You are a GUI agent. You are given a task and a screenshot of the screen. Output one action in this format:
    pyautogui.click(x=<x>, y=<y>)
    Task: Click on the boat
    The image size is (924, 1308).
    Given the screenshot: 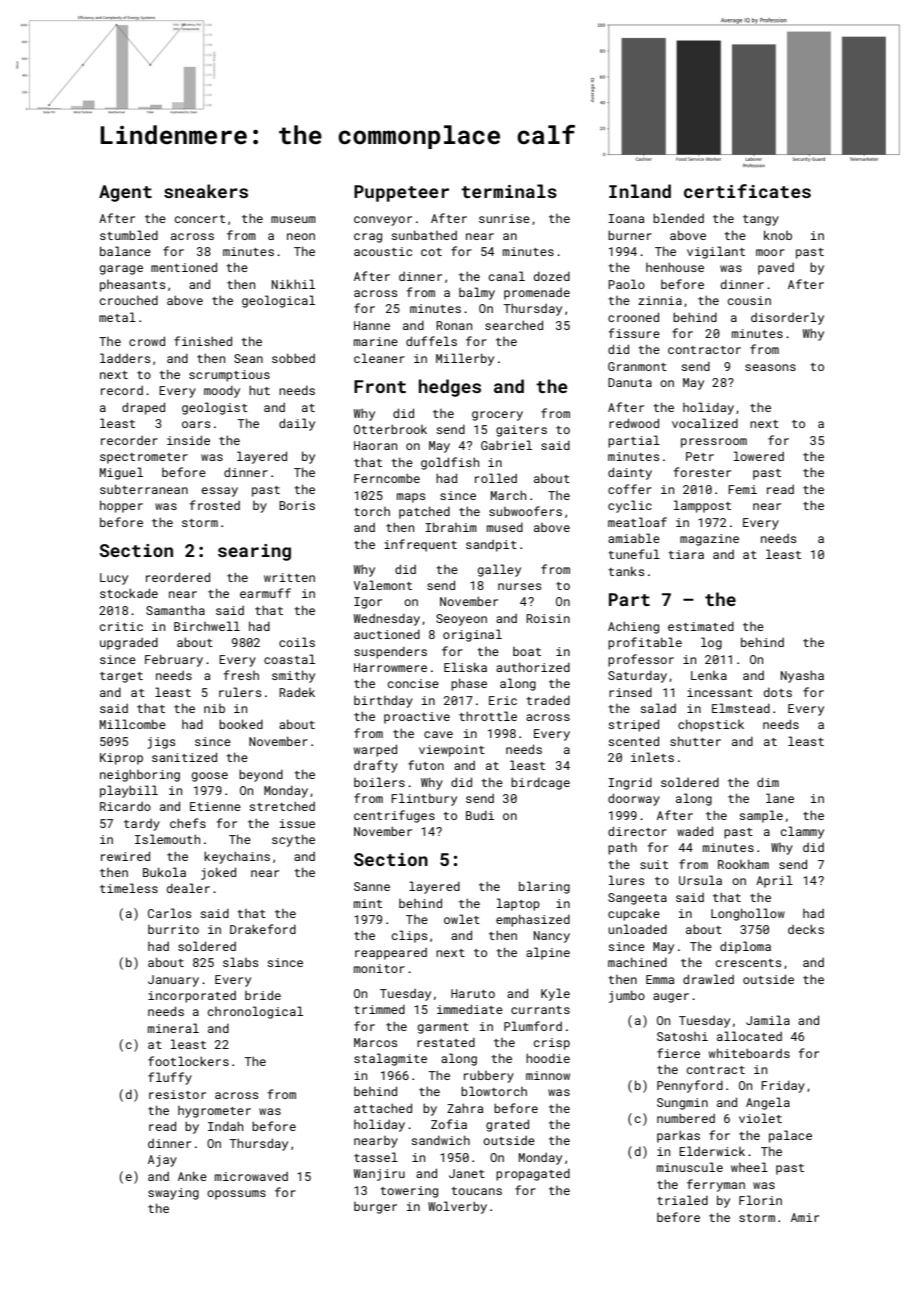 What is the action you would take?
    pyautogui.click(x=527, y=651)
